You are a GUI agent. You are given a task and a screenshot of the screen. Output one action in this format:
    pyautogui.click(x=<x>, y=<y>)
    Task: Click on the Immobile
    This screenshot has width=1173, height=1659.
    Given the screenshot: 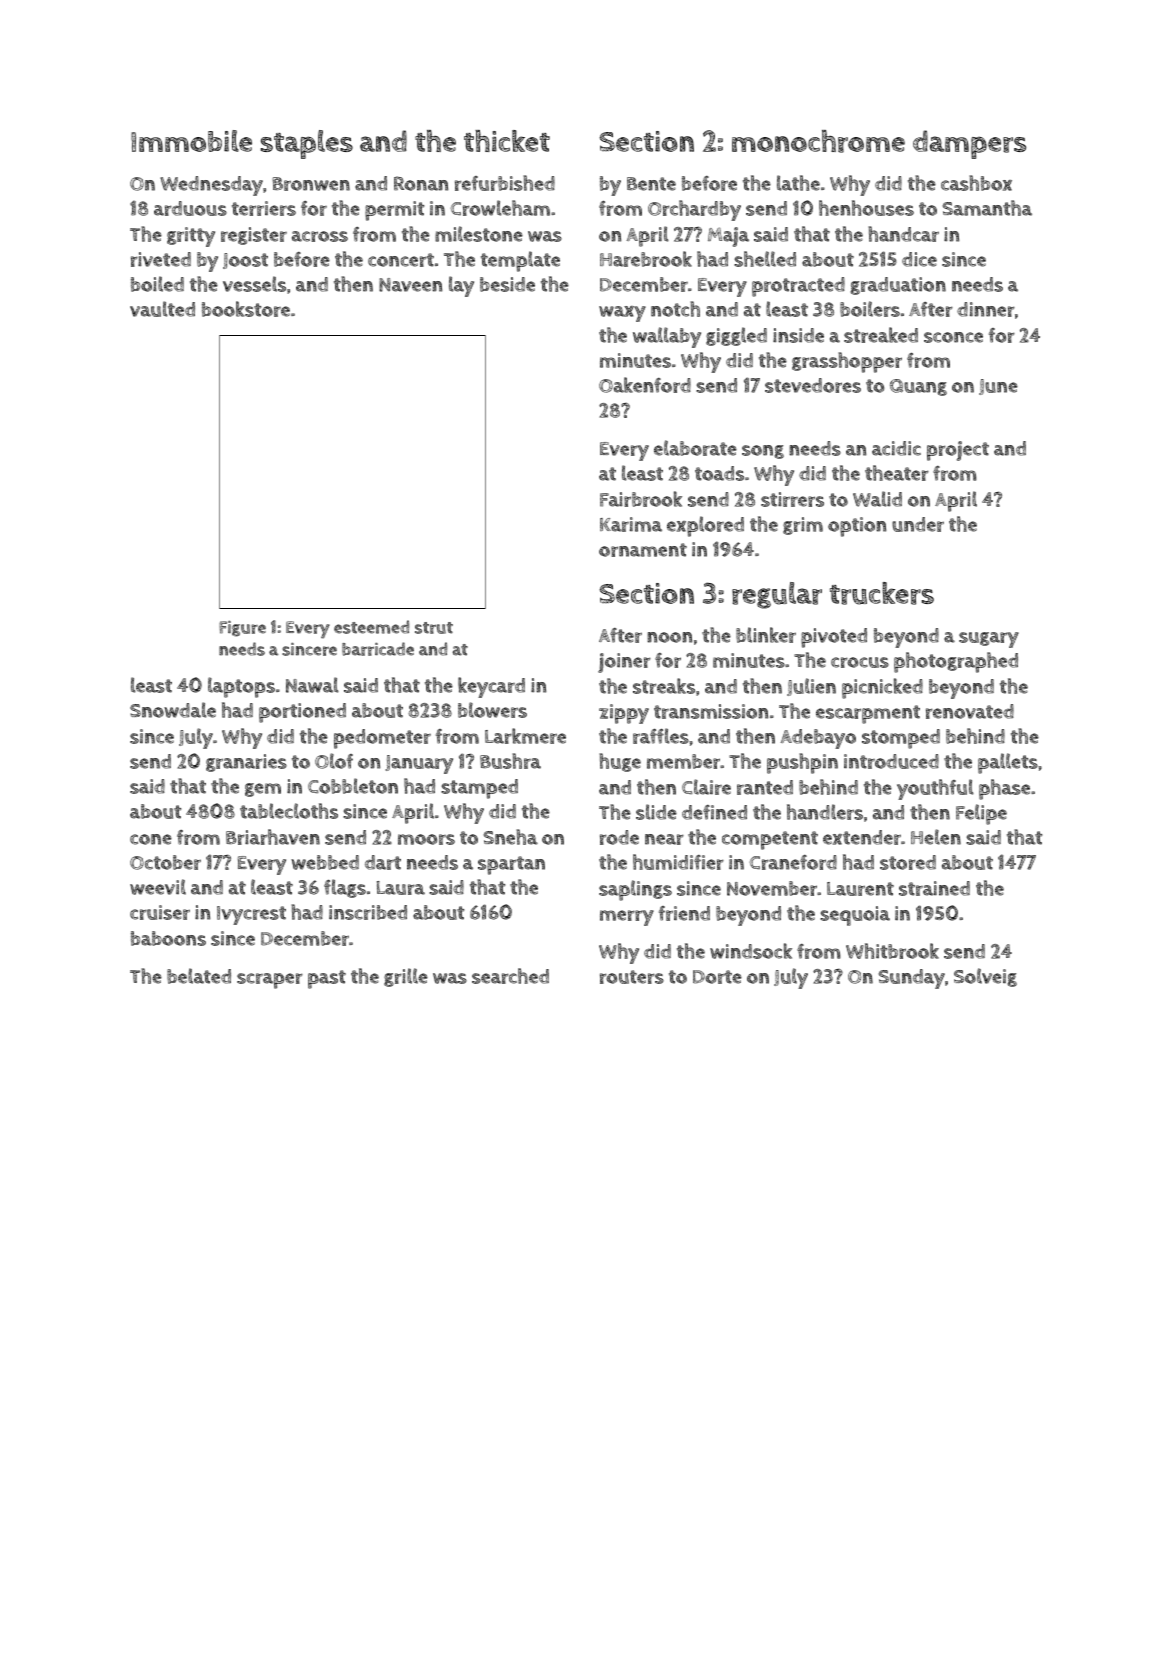 What is the action you would take?
    pyautogui.click(x=191, y=141)
